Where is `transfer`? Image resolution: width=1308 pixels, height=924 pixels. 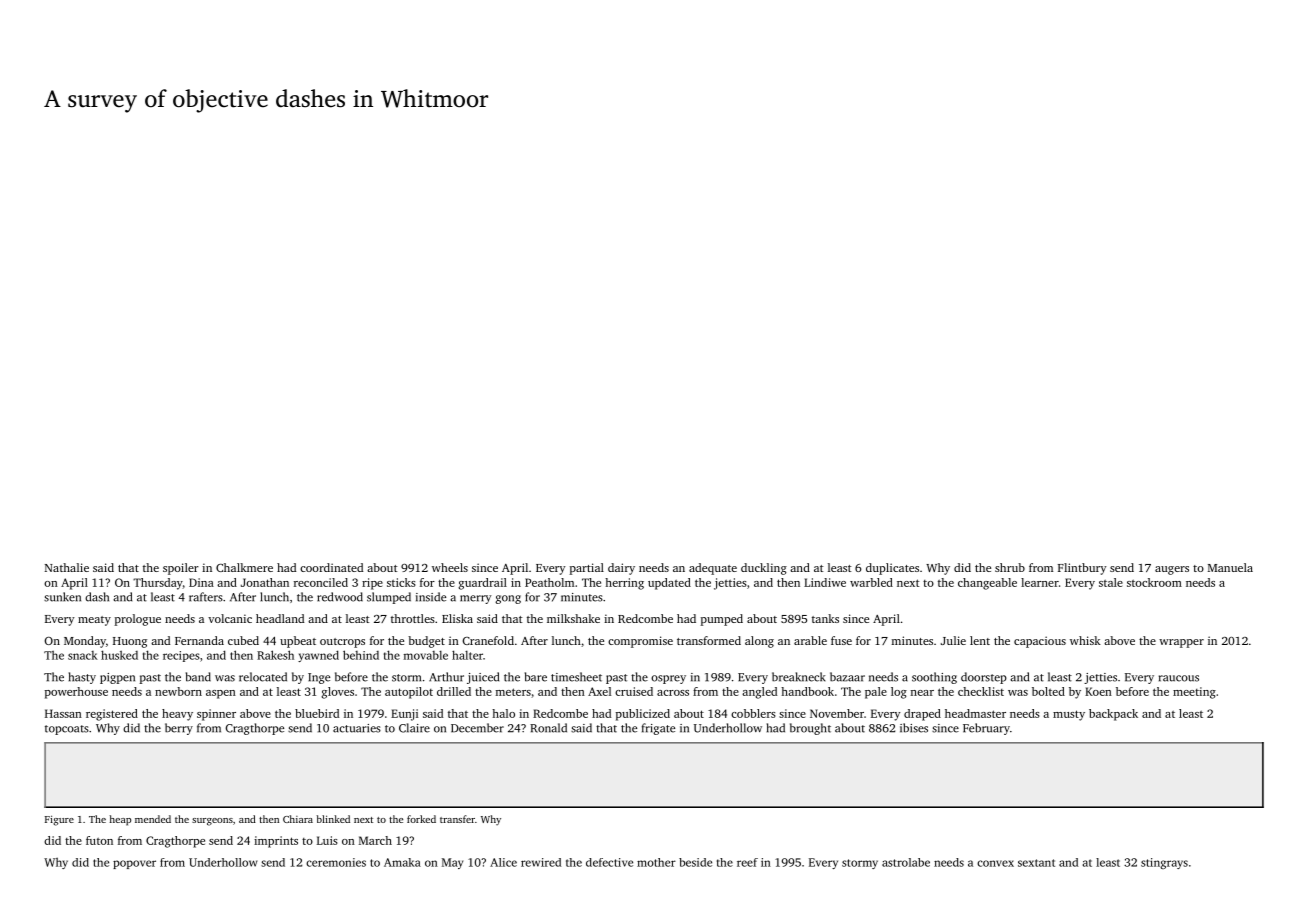
transfer is located at coordinates (457, 819).
